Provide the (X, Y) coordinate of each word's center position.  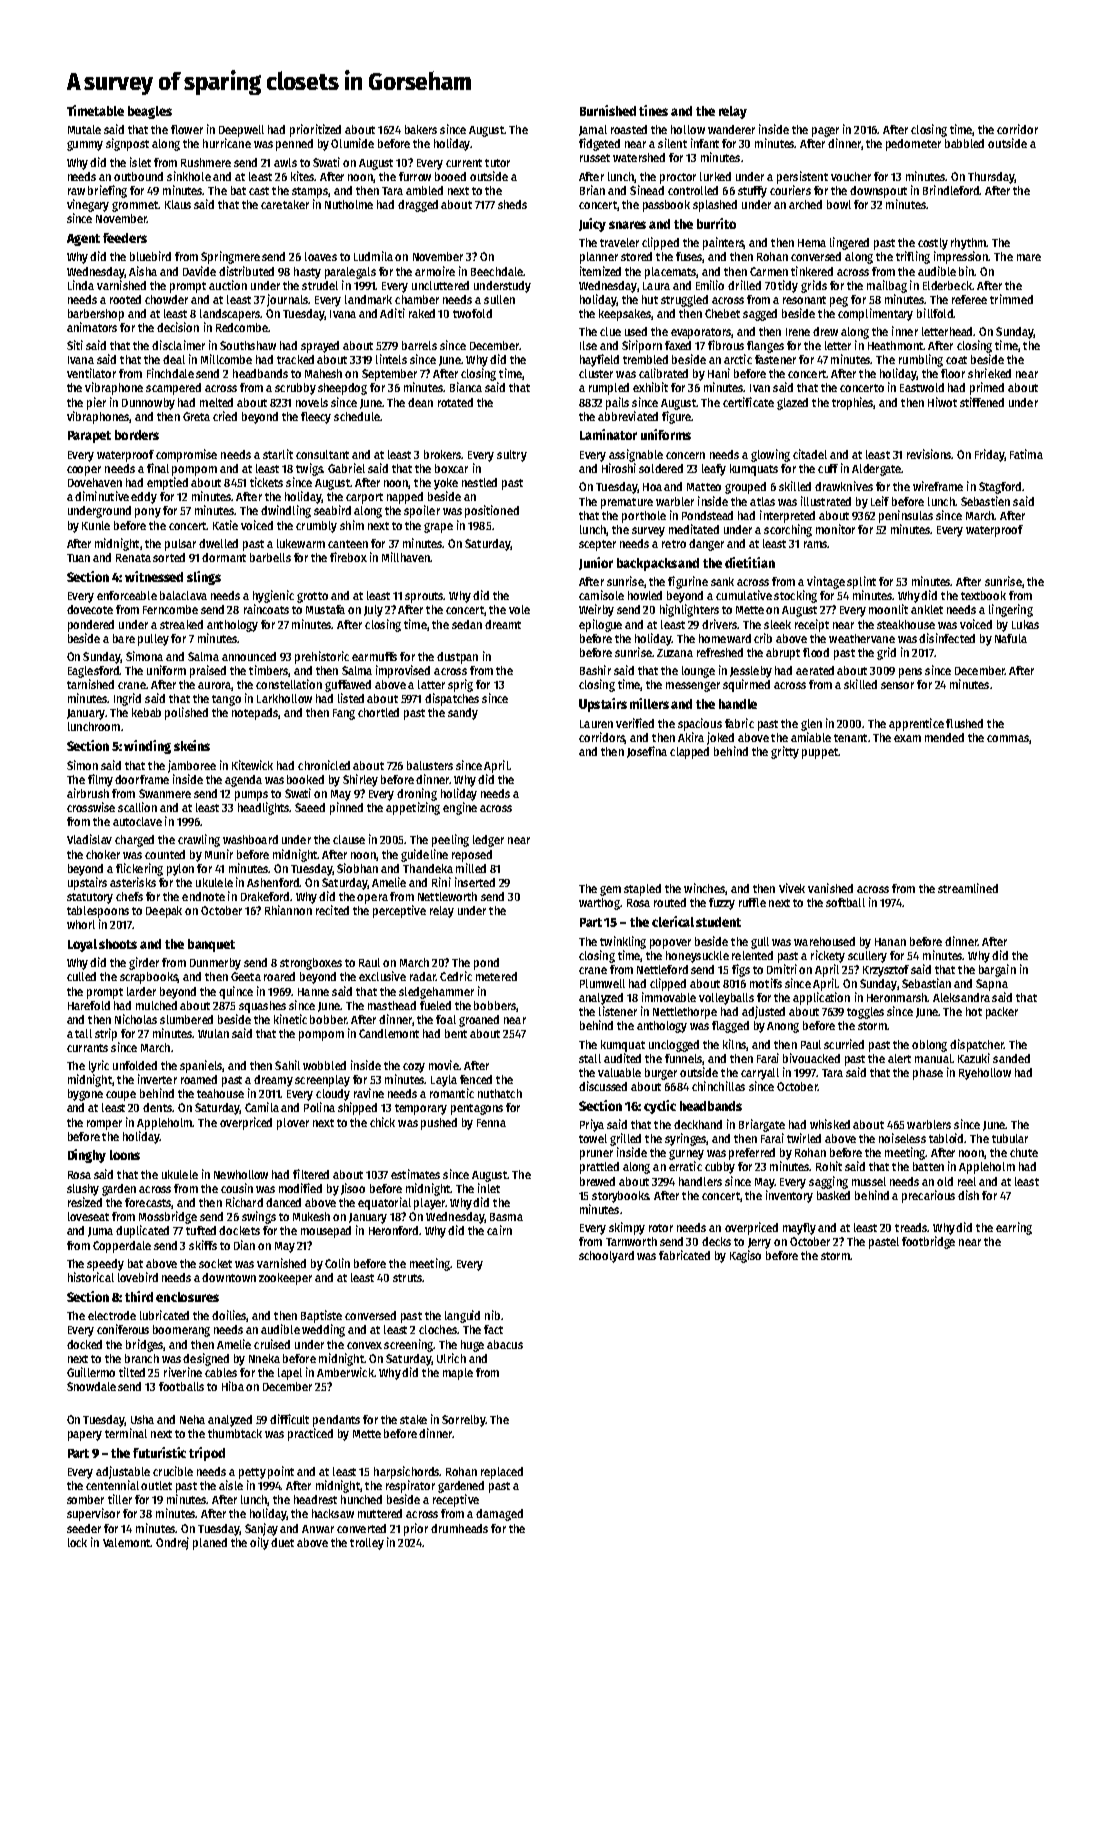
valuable (619, 1072)
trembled (645, 359)
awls (285, 162)
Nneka (264, 1358)
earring (1014, 1228)
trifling (913, 257)
